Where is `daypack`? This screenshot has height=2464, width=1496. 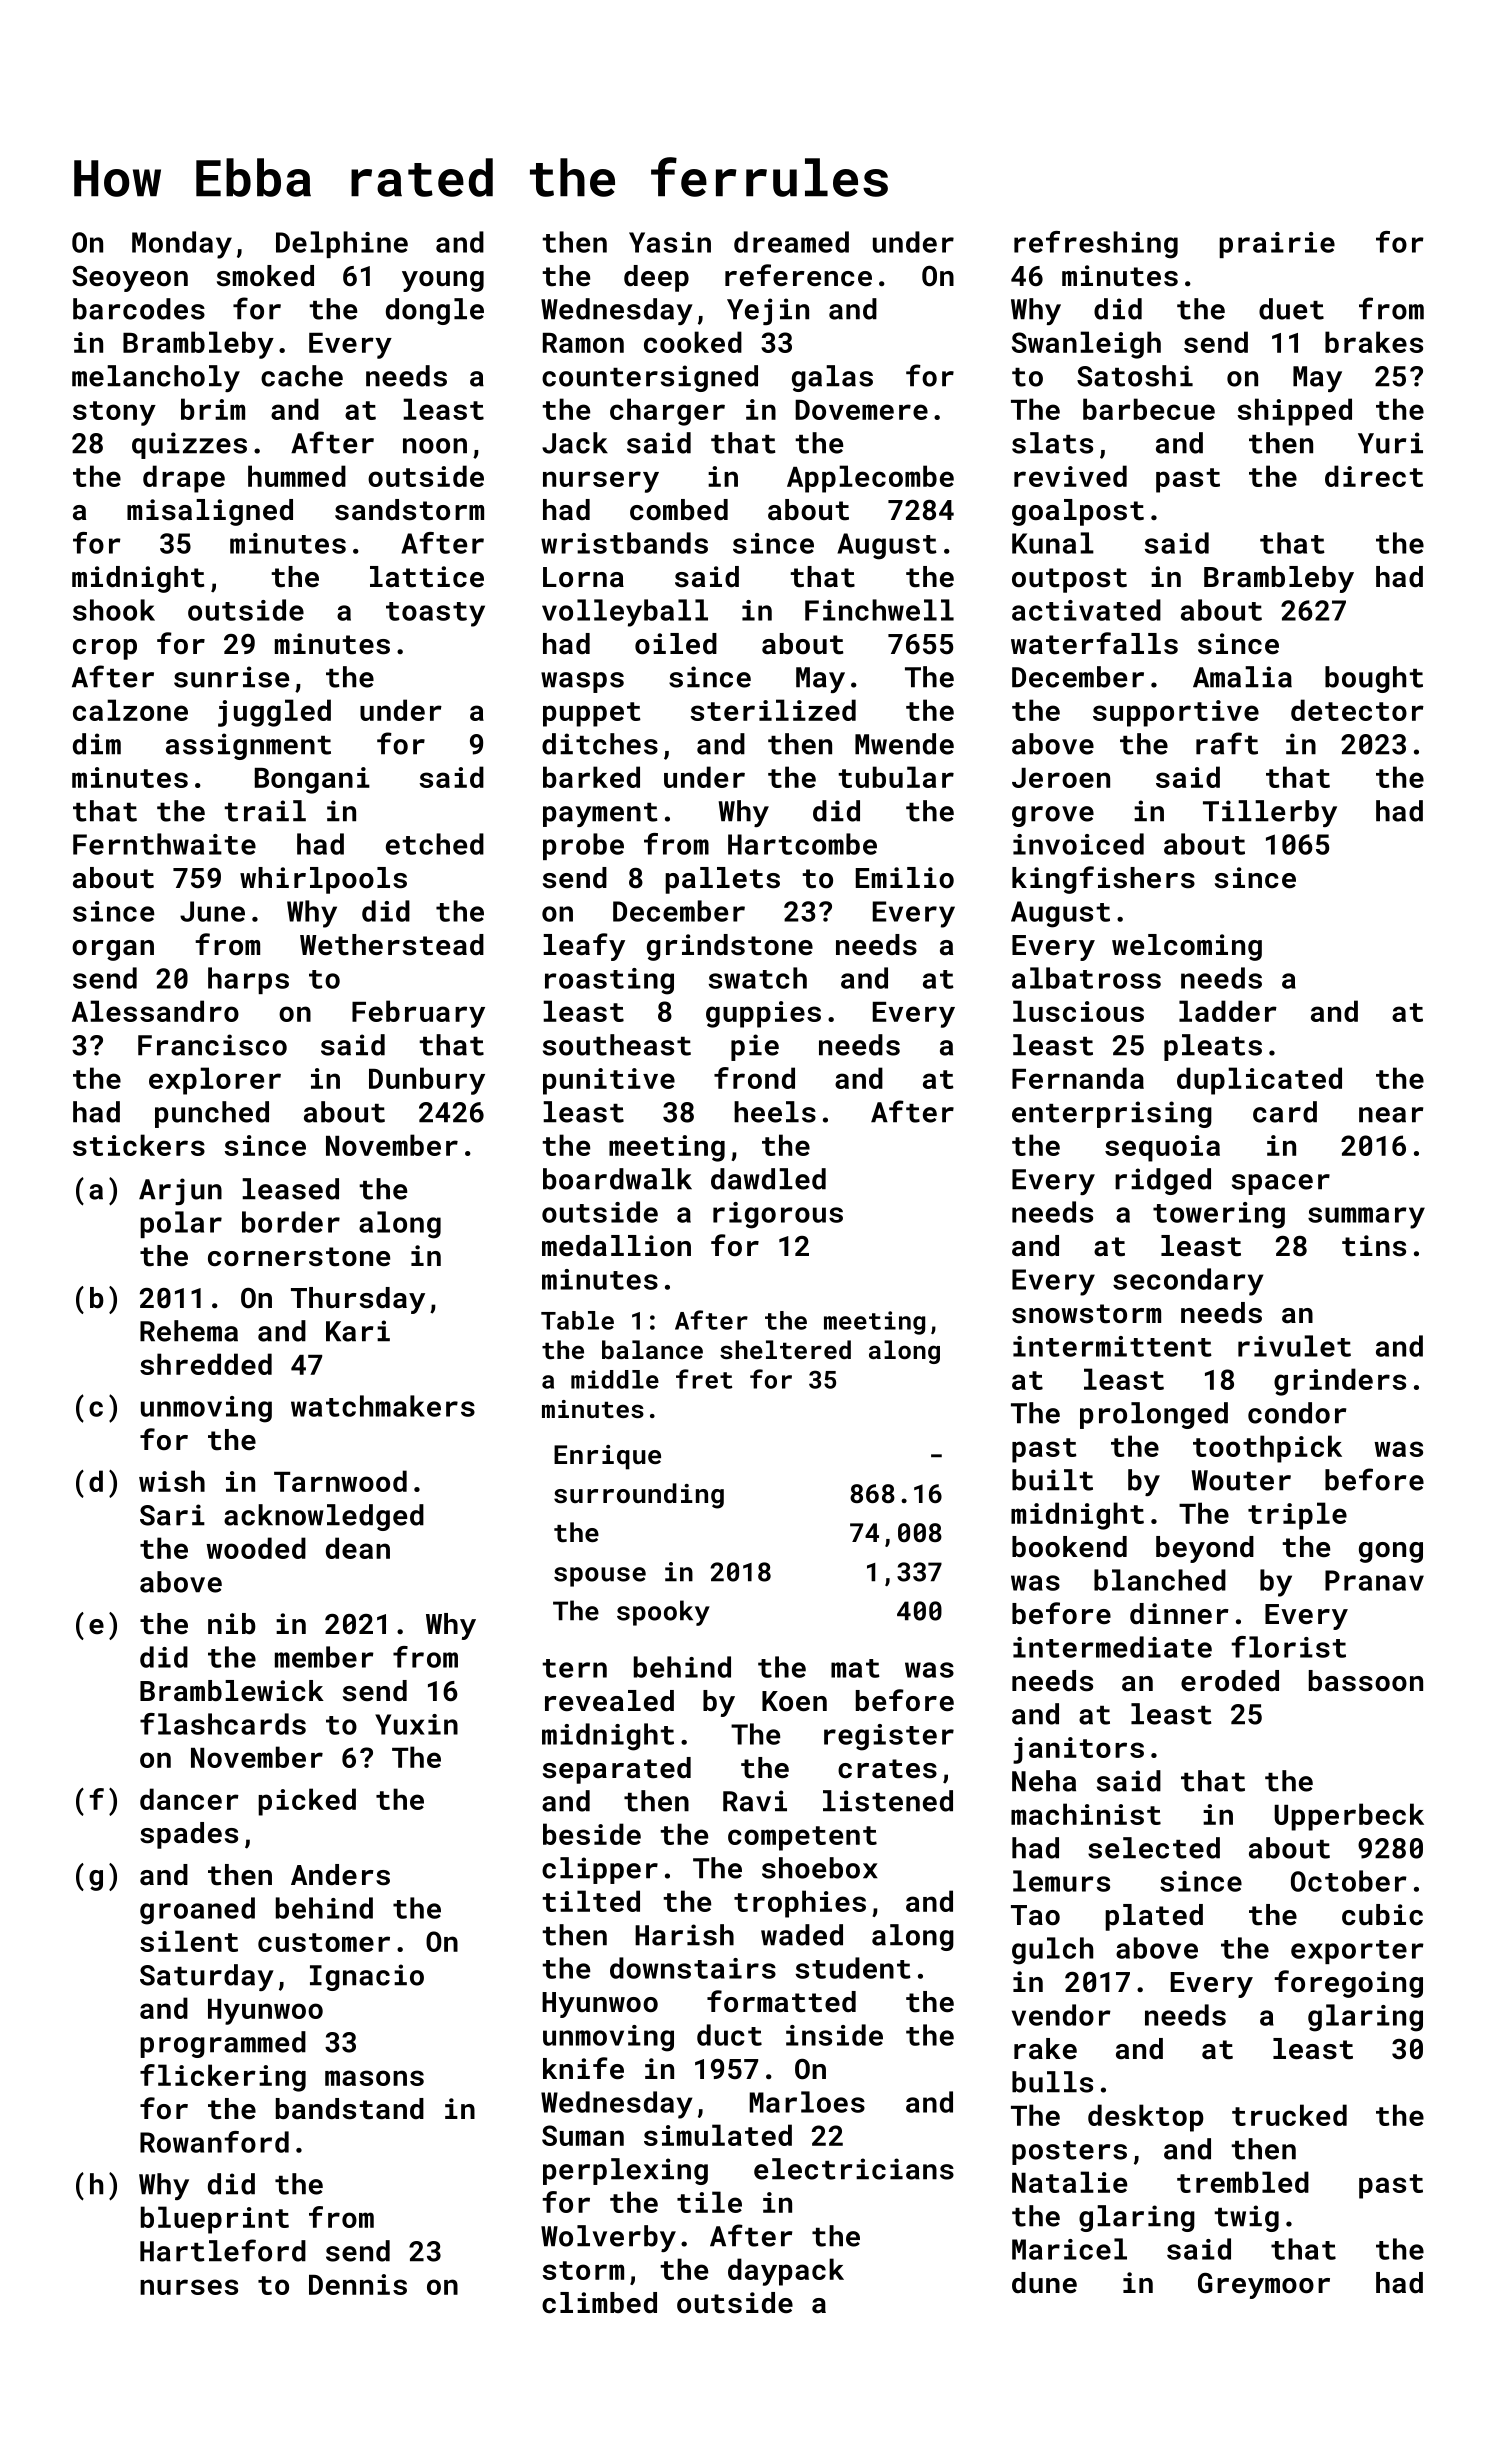
daypack is located at coordinates (786, 2272).
